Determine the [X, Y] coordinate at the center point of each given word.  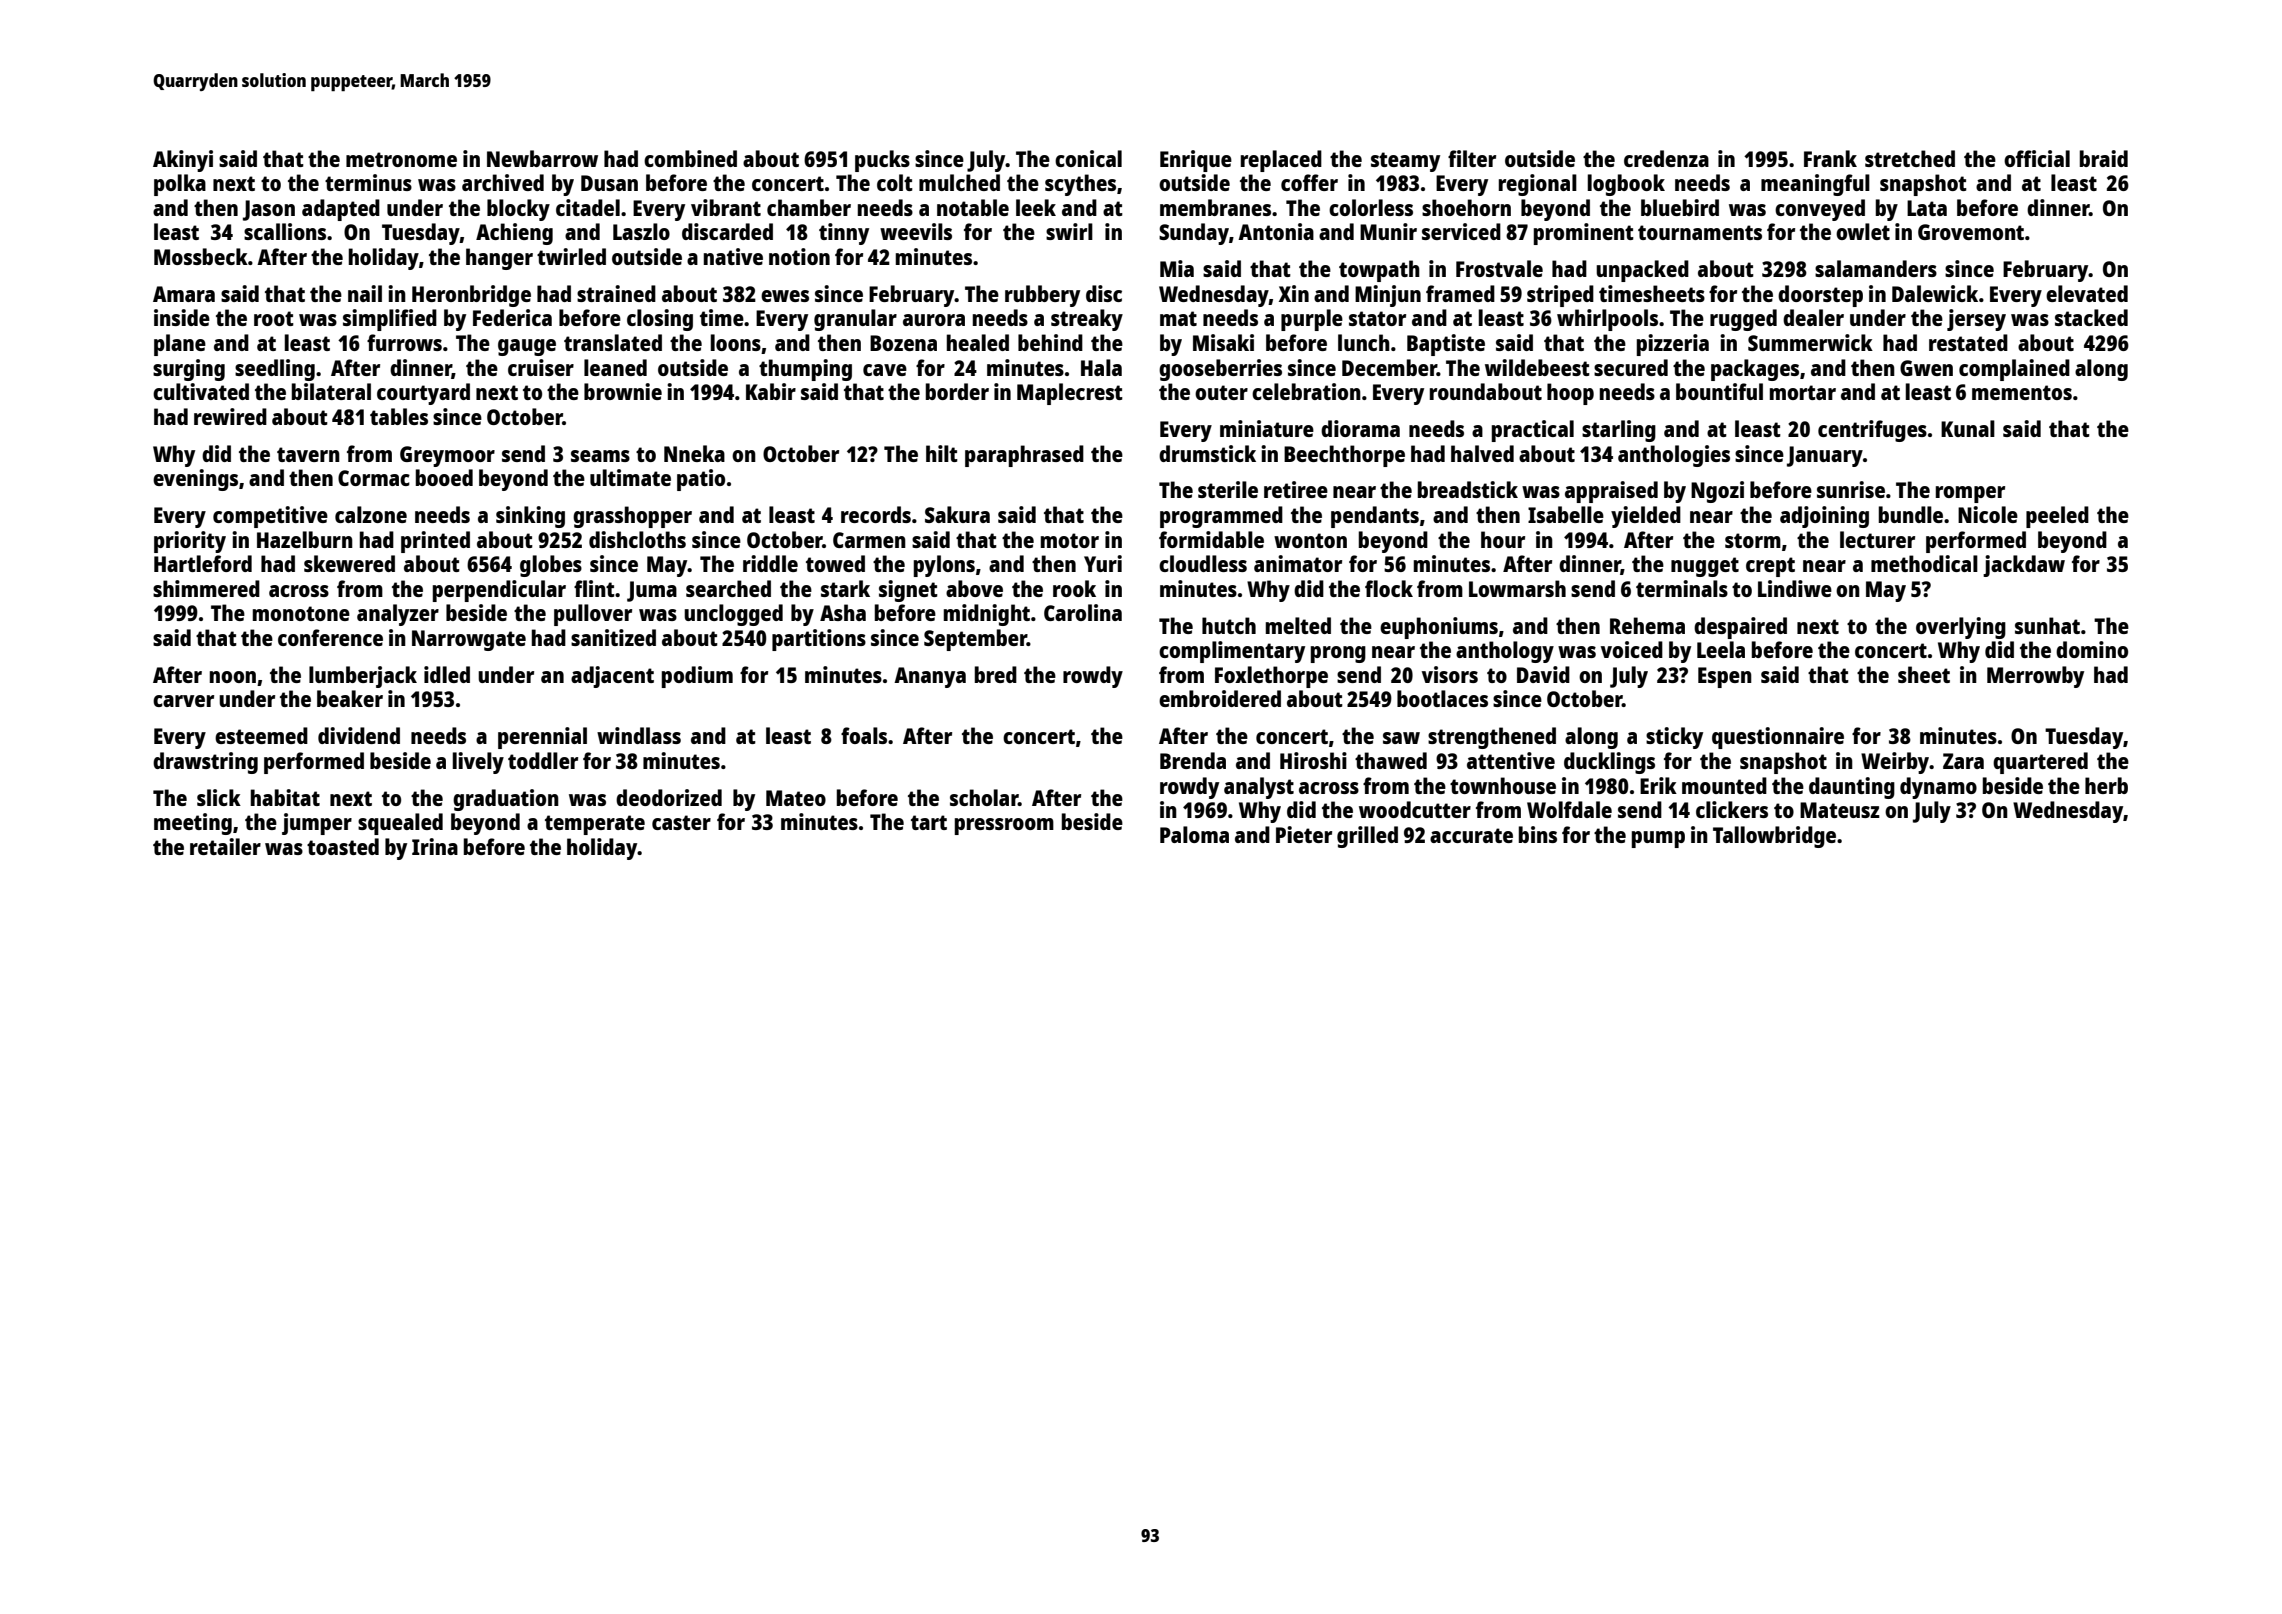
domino [2092, 649]
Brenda [1193, 760]
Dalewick [1935, 293]
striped [1560, 296]
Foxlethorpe [1271, 677]
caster [681, 822]
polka [180, 185]
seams [600, 456]
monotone [301, 613]
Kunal [1968, 428]
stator [1377, 318]
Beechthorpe [1344, 456]
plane [180, 345]
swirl [1069, 231]
